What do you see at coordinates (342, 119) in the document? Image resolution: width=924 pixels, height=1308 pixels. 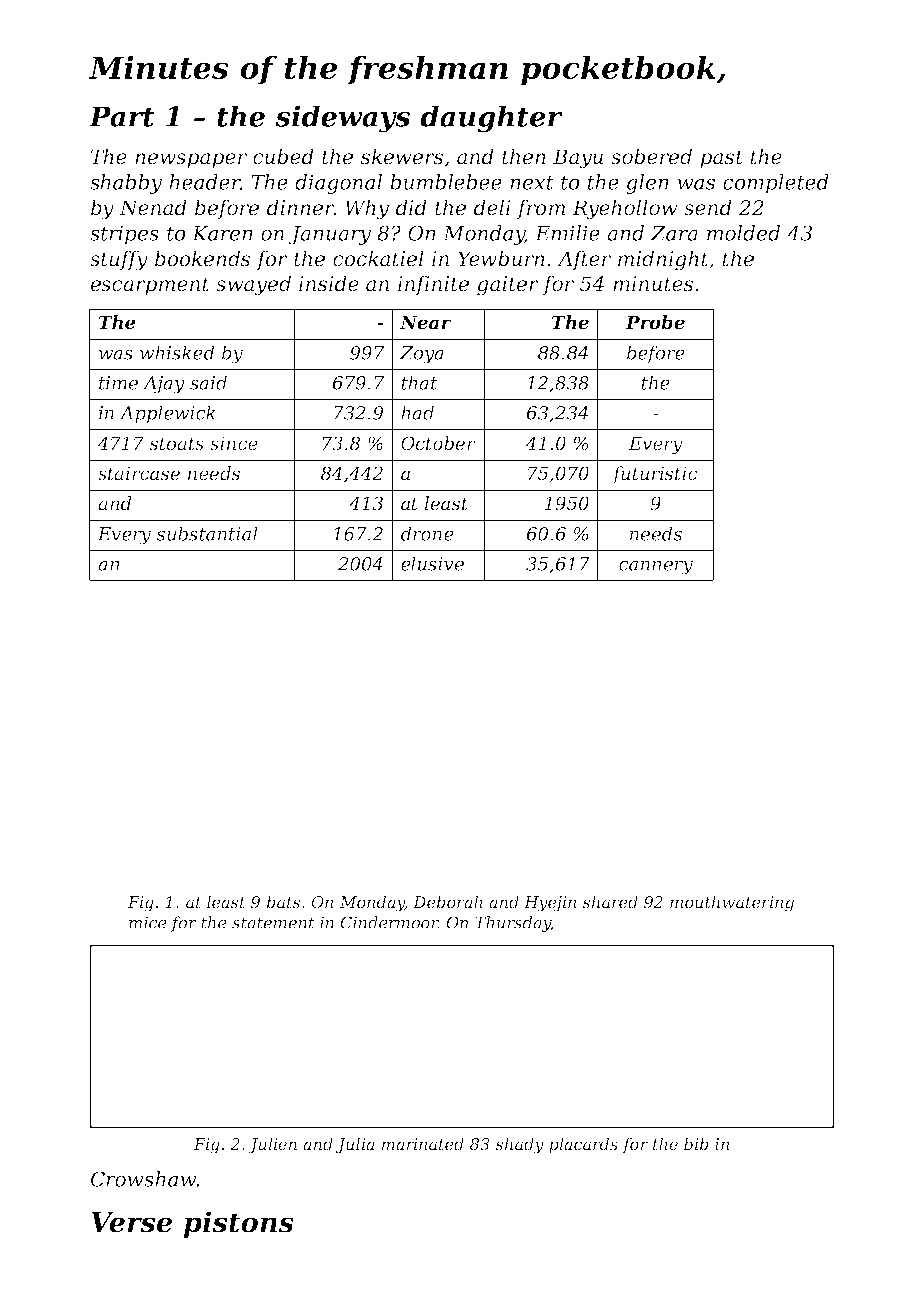 I see `sideways` at bounding box center [342, 119].
